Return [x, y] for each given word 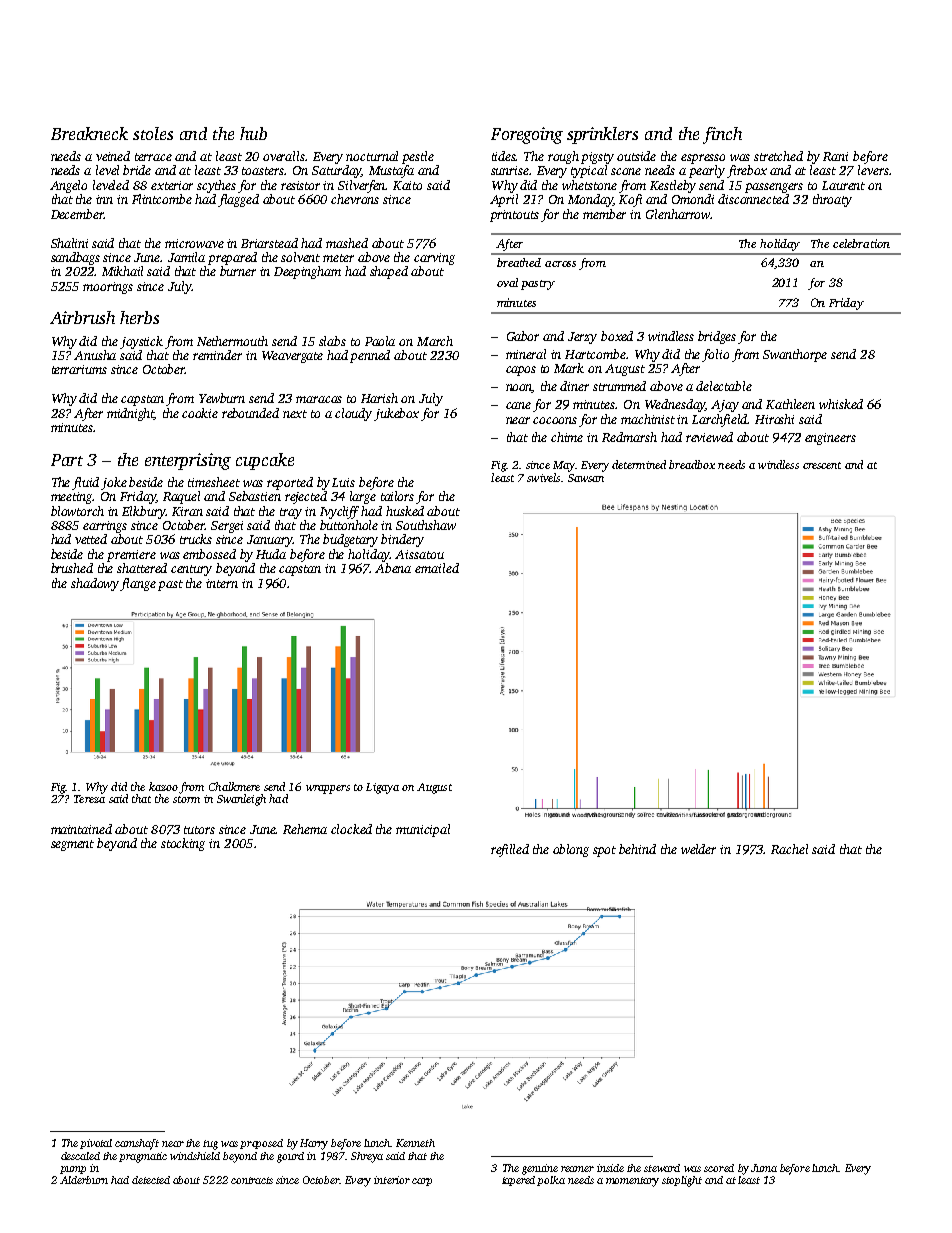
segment [72, 845]
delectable [724, 386]
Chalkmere [234, 786]
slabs [332, 341]
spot [604, 851]
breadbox [692, 464]
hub [253, 133]
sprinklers [602, 135]
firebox [747, 171]
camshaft [137, 1144]
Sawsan [586, 478]
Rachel [789, 849]
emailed [437, 568]
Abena [393, 568]
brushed [72, 568]
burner [238, 271]
